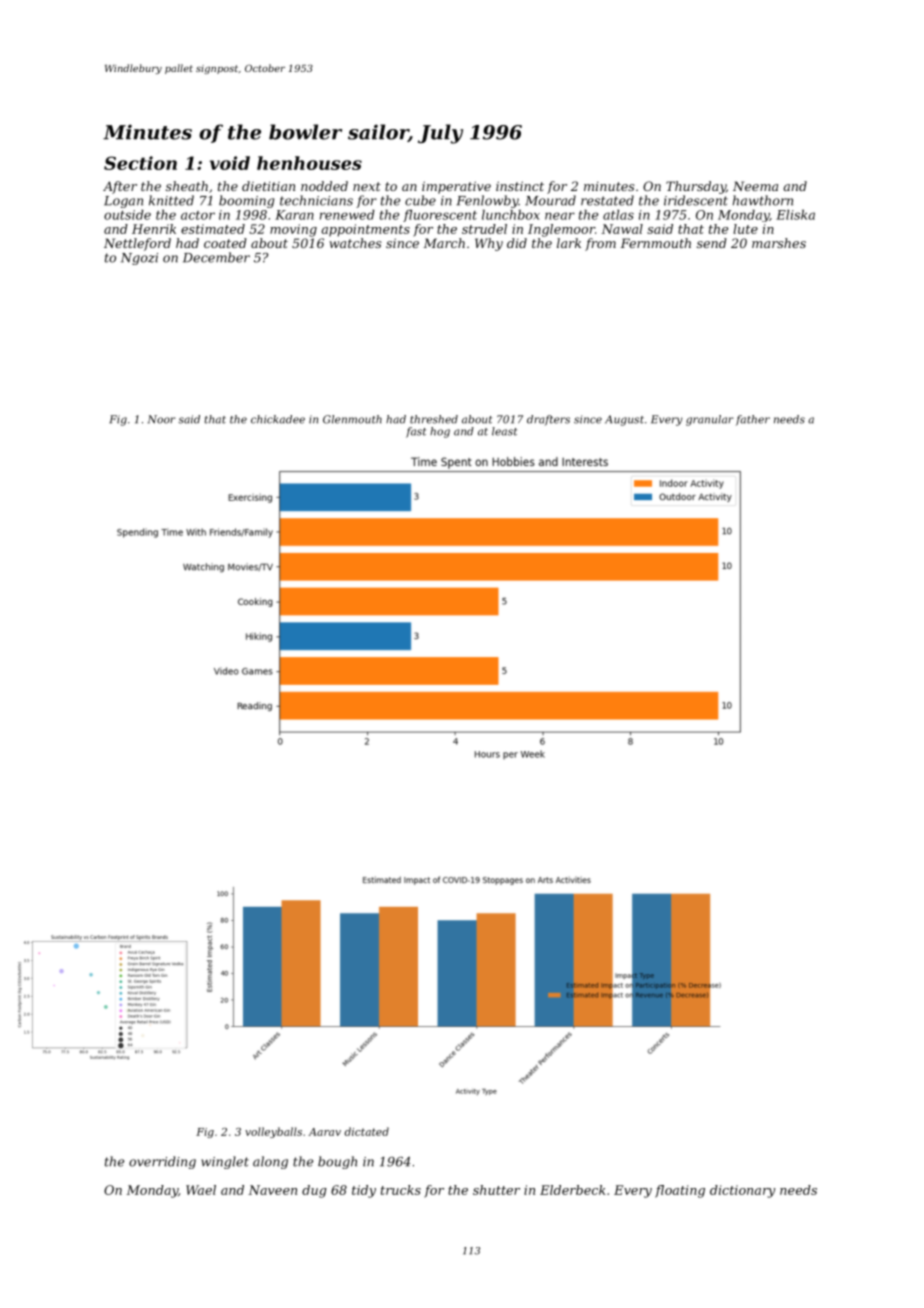 The width and height of the screenshot is (924, 1308). Describe the element at coordinates (162, 1162) in the screenshot. I see `overriding` at that location.
